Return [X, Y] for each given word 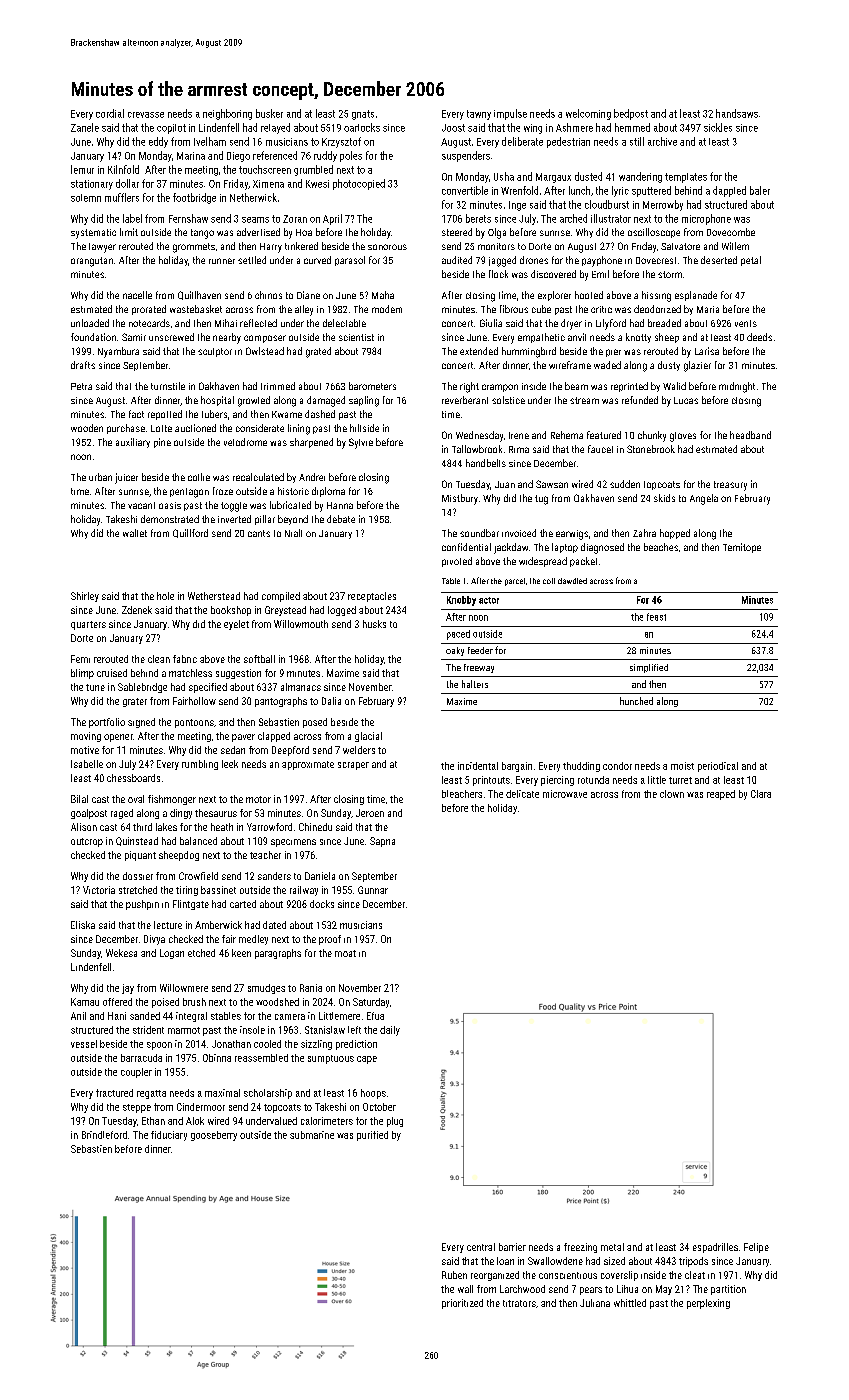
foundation [93, 337]
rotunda [593, 780]
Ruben [454, 1275]
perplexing [708, 1304]
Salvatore [680, 246]
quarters [88, 625]
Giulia [491, 323]
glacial [368, 737]
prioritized [462, 1304]
